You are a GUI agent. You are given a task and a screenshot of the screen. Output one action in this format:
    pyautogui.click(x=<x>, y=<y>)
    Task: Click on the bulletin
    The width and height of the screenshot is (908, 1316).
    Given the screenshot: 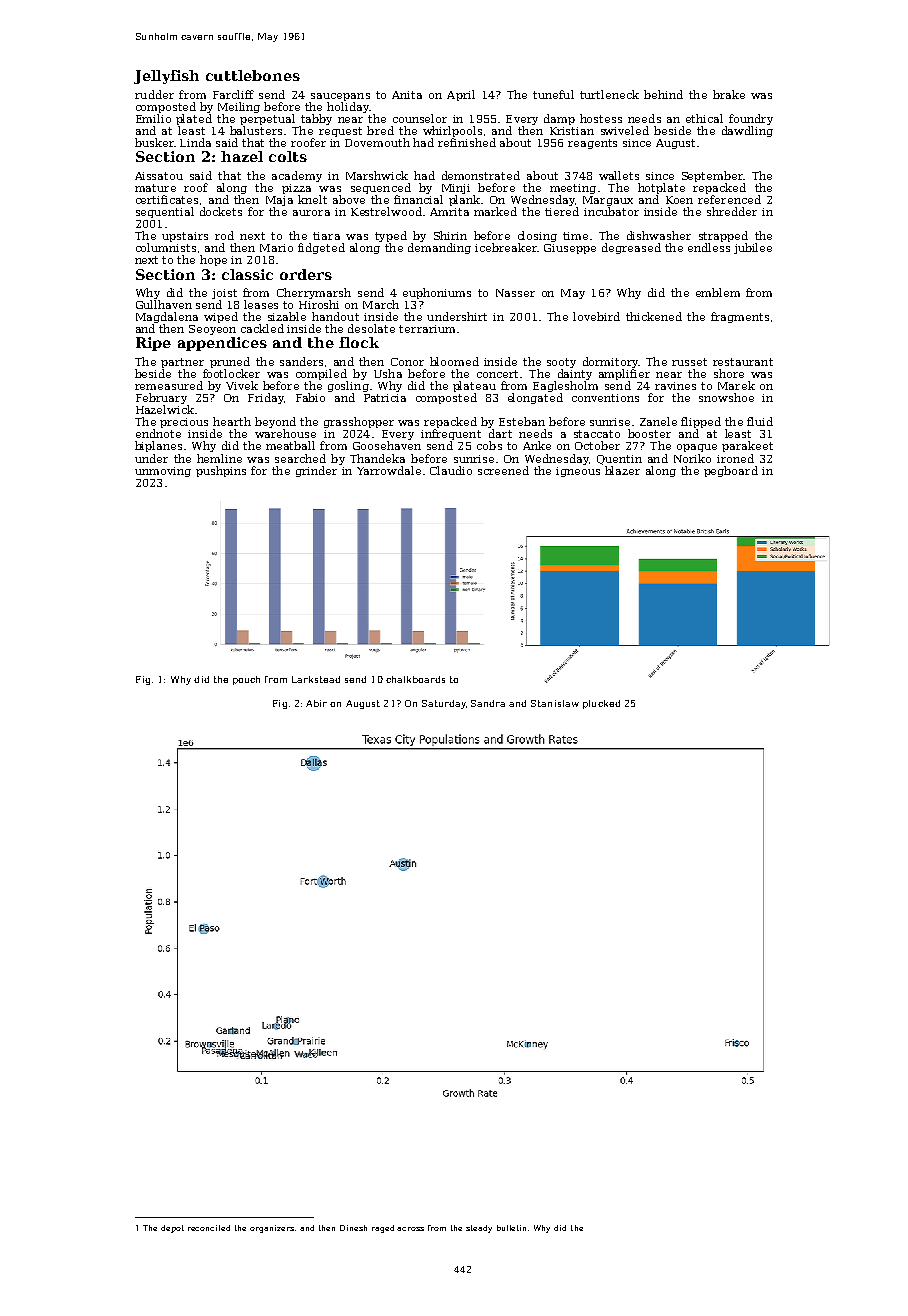 What is the action you would take?
    pyautogui.click(x=513, y=1228)
